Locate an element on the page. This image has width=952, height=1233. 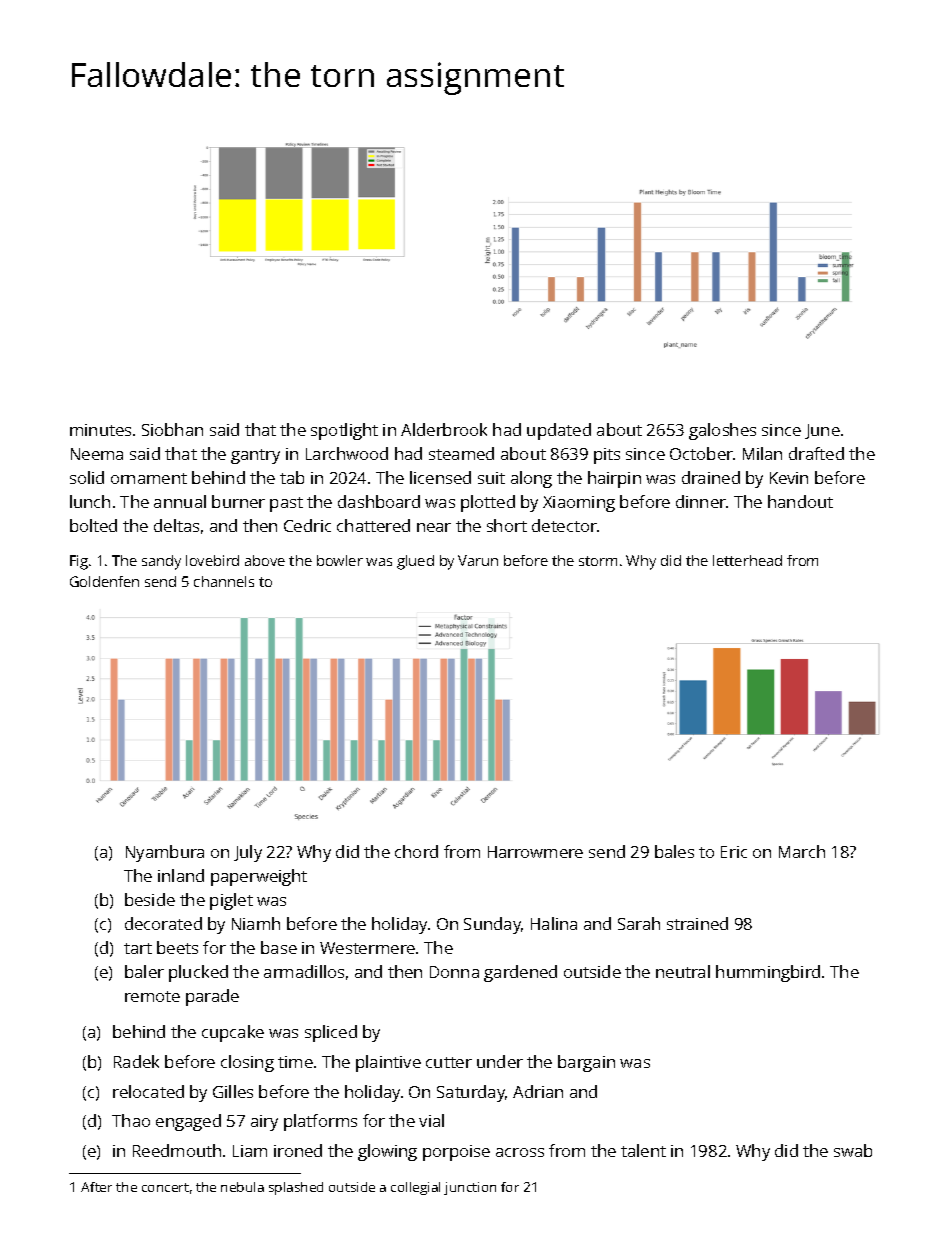
collegial is located at coordinates (415, 1188).
